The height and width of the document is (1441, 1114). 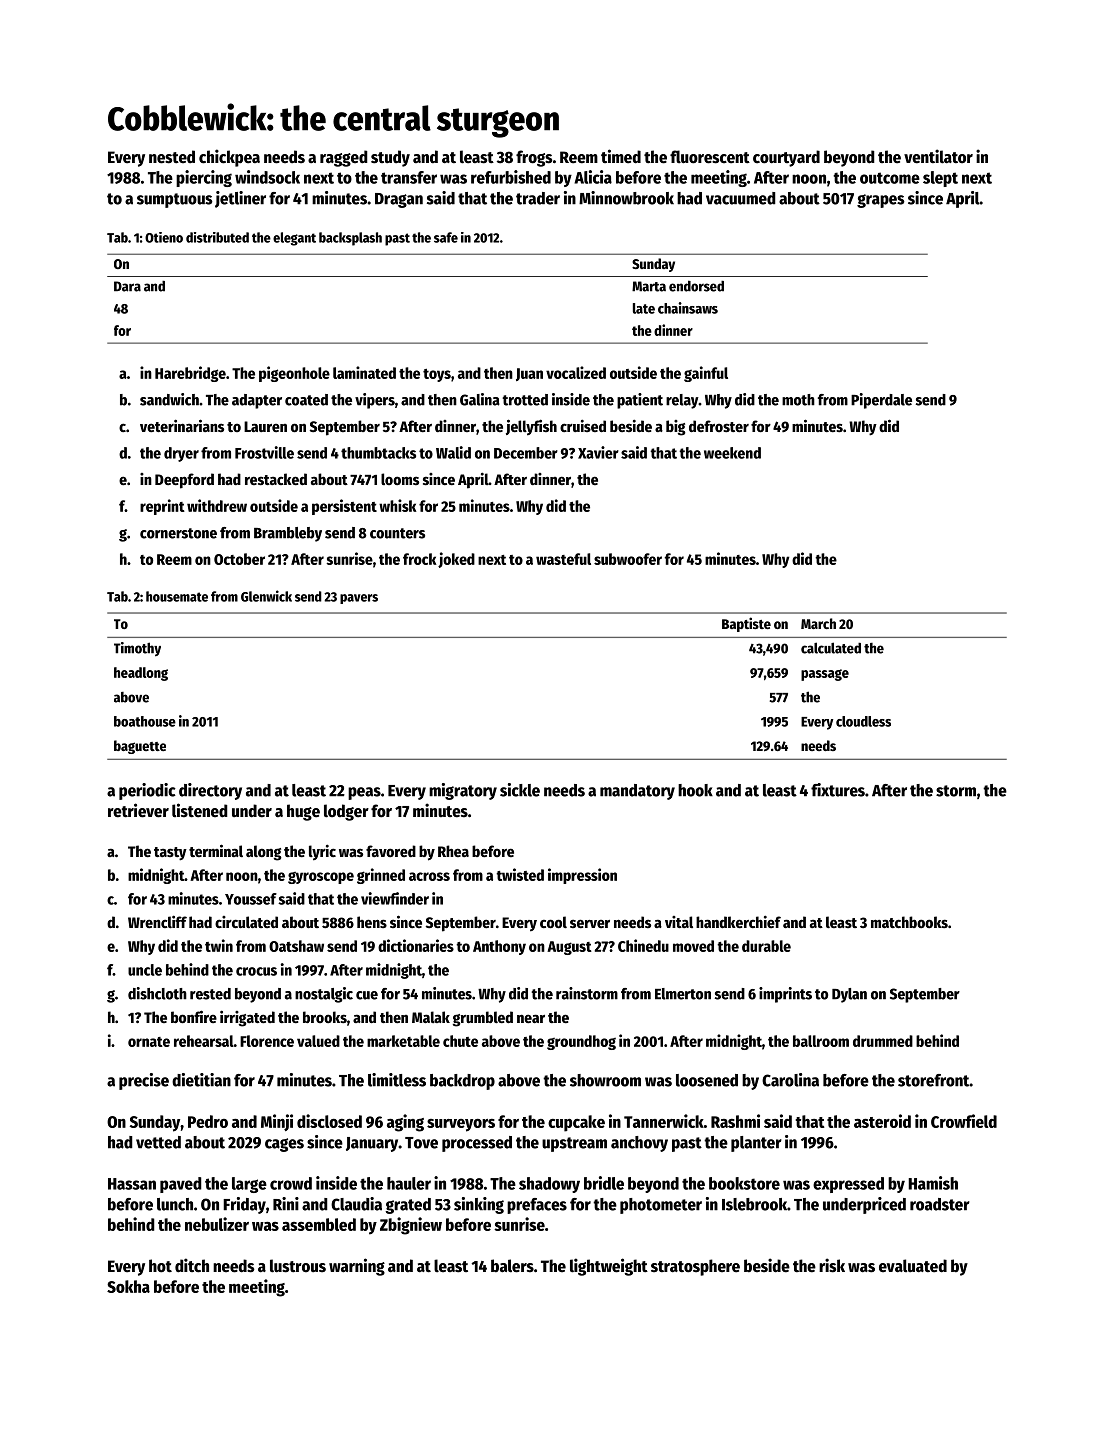 I want to click on durable, so click(x=766, y=946).
